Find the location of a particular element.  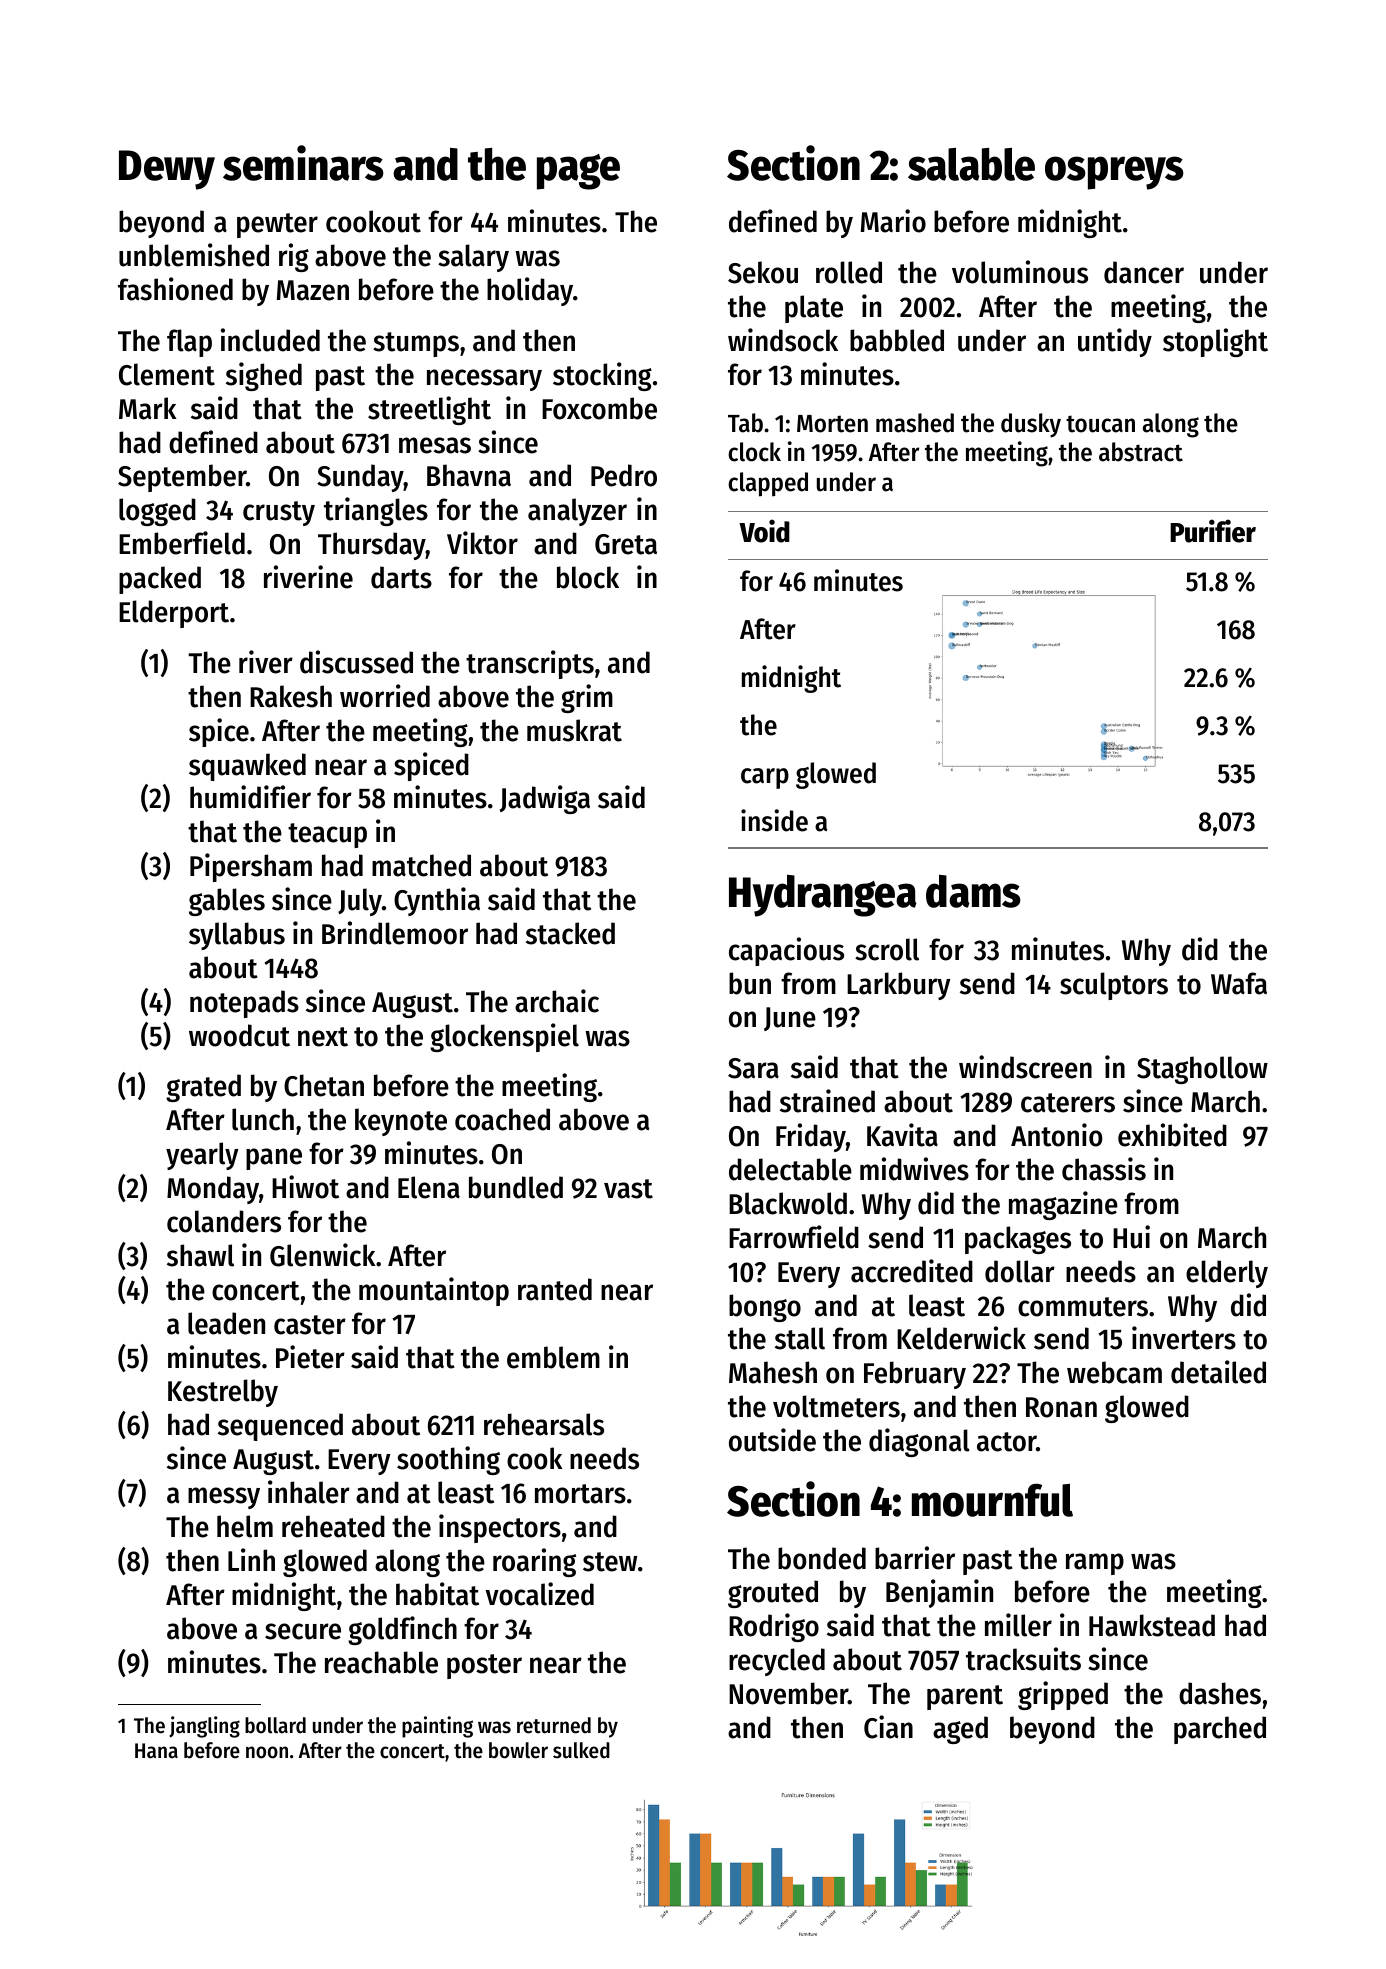

salable is located at coordinates (971, 164).
